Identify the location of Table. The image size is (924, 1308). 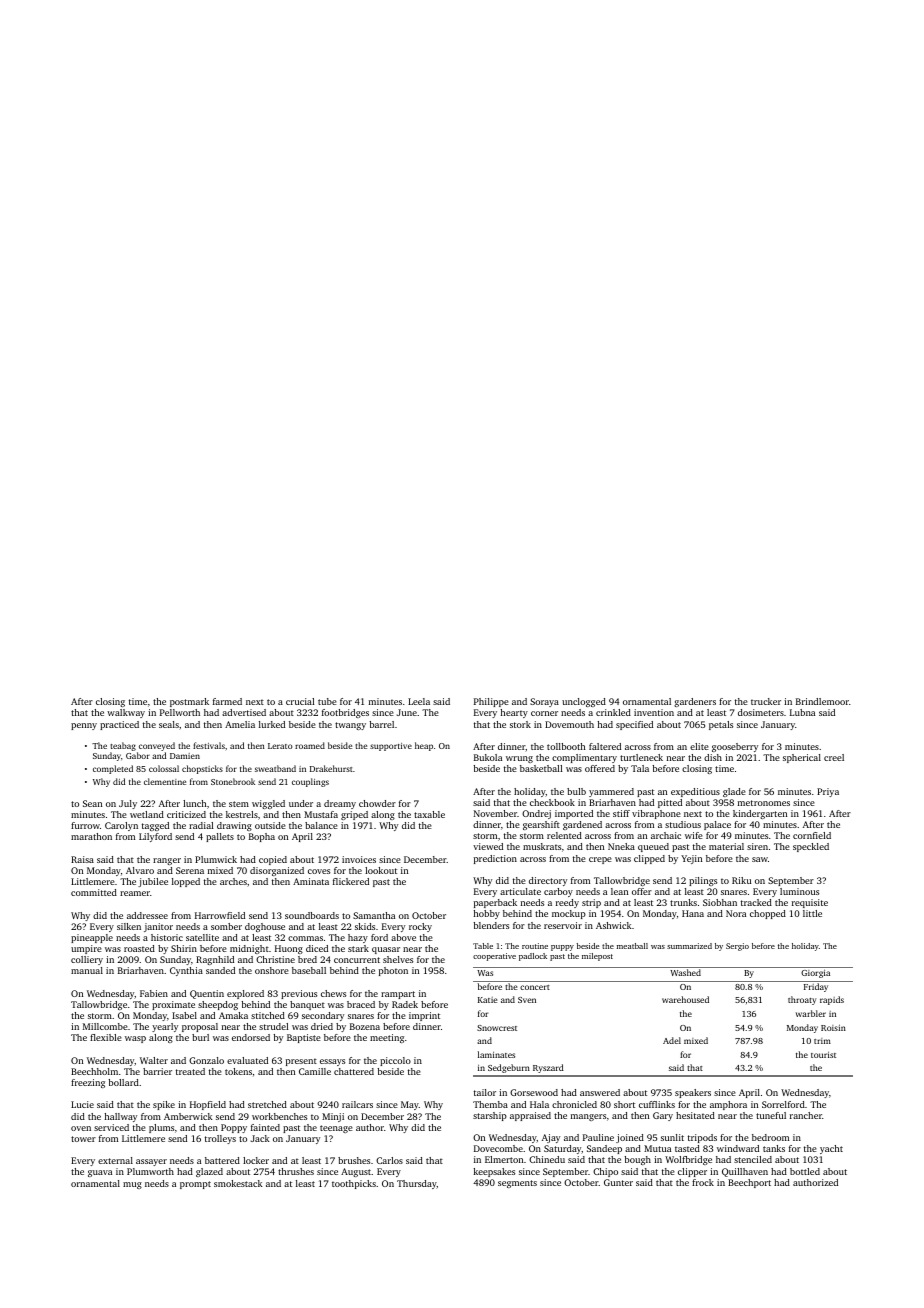
(483, 946).
